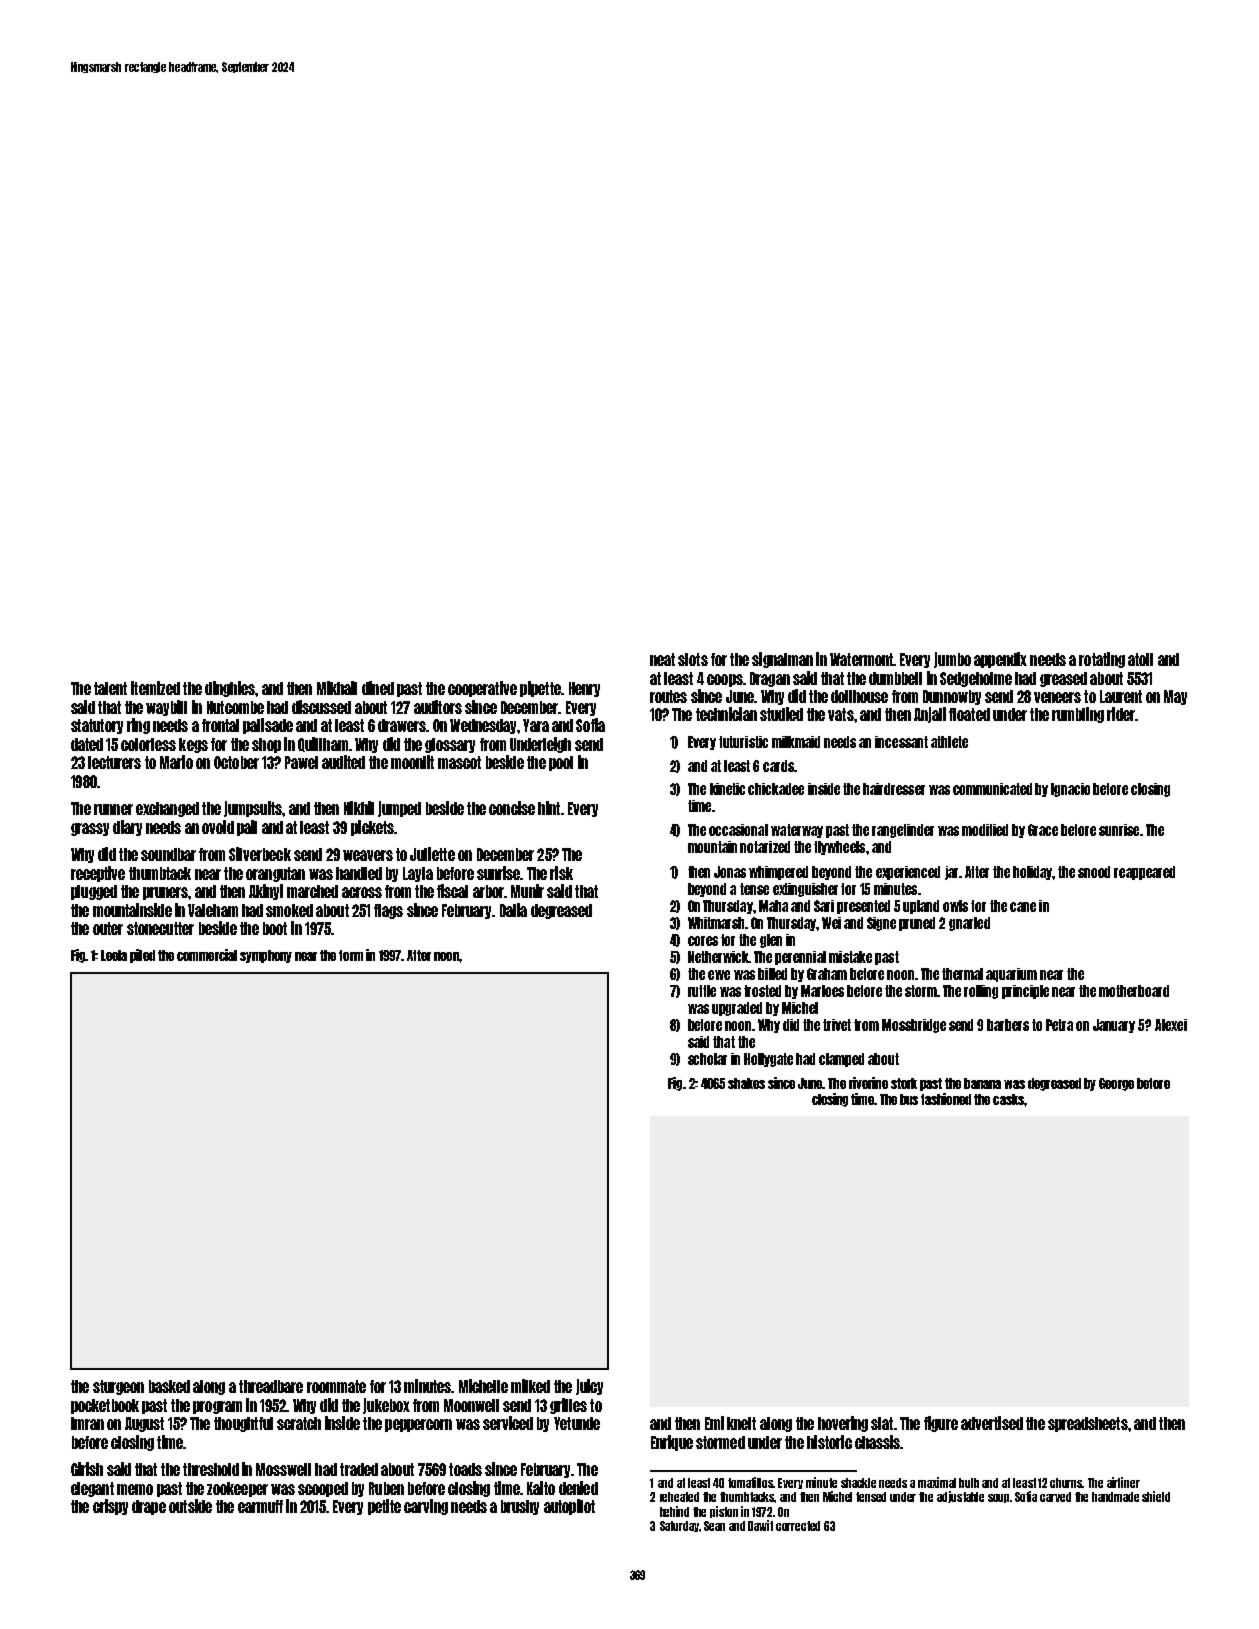  I want to click on crispy, so click(110, 1507).
